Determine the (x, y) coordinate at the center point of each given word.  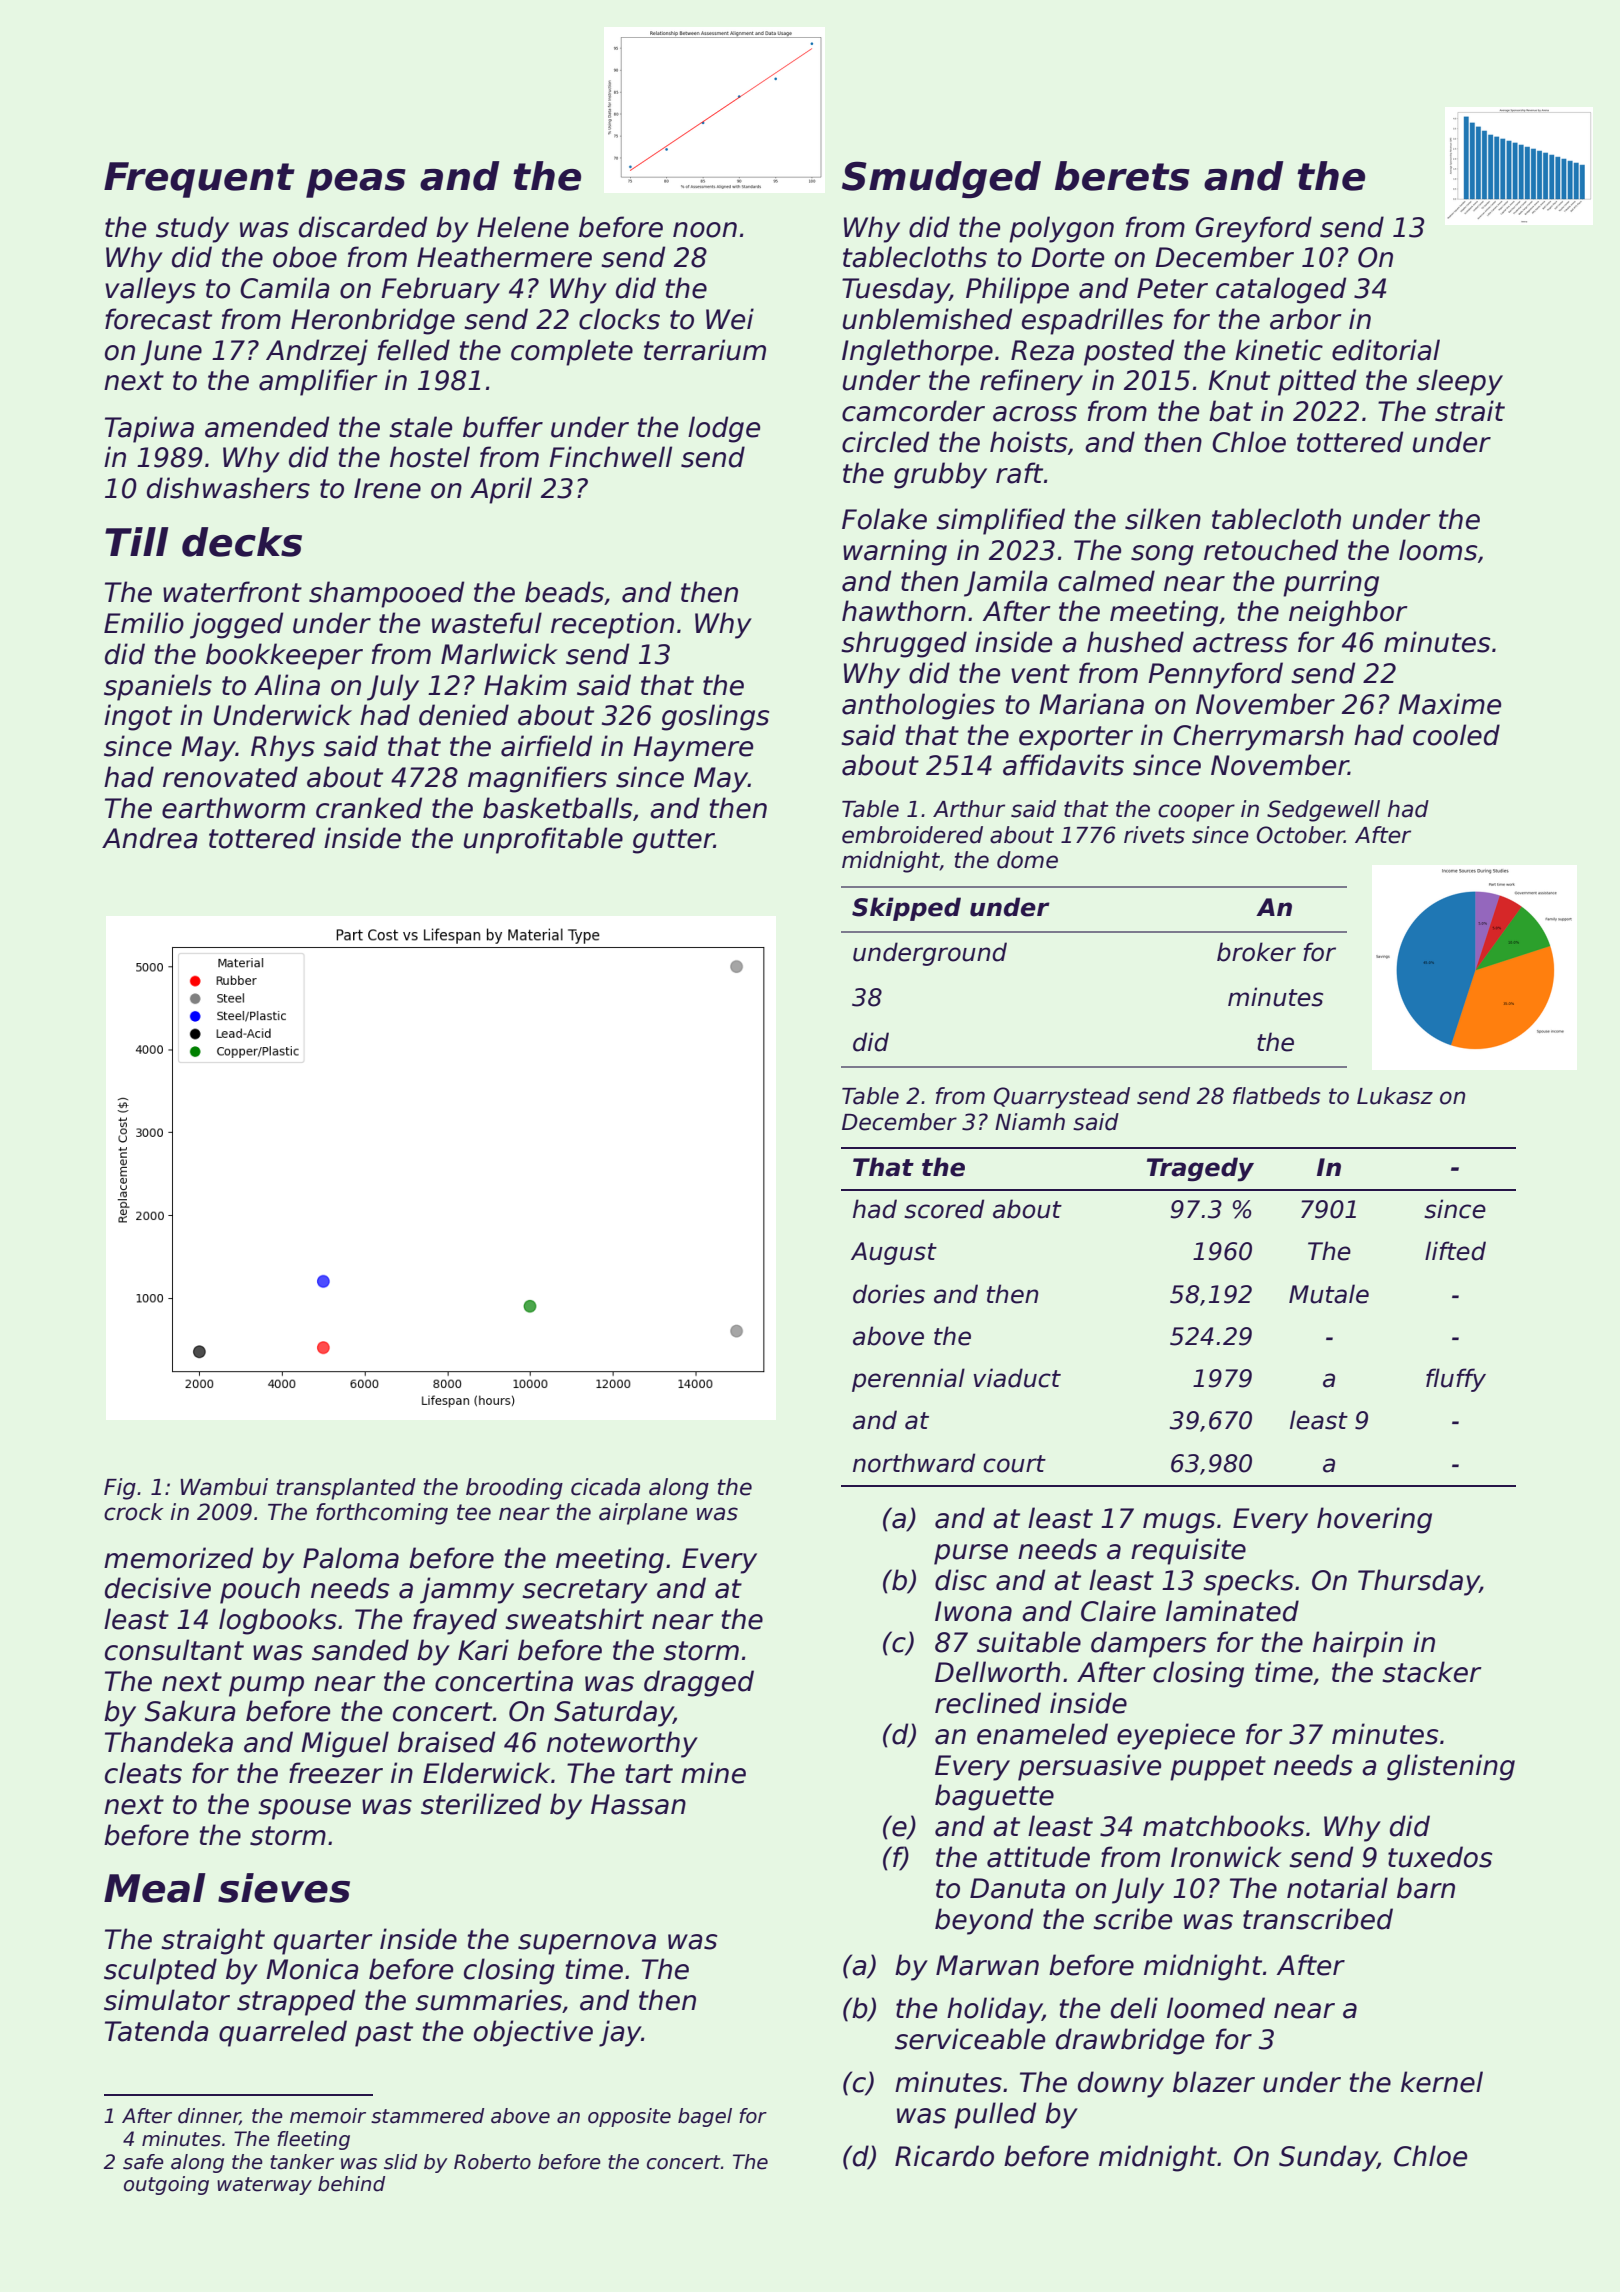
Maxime (1449, 704)
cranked (369, 808)
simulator (167, 2000)
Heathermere (504, 257)
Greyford (1254, 229)
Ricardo (944, 2156)
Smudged (941, 180)
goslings (715, 717)
